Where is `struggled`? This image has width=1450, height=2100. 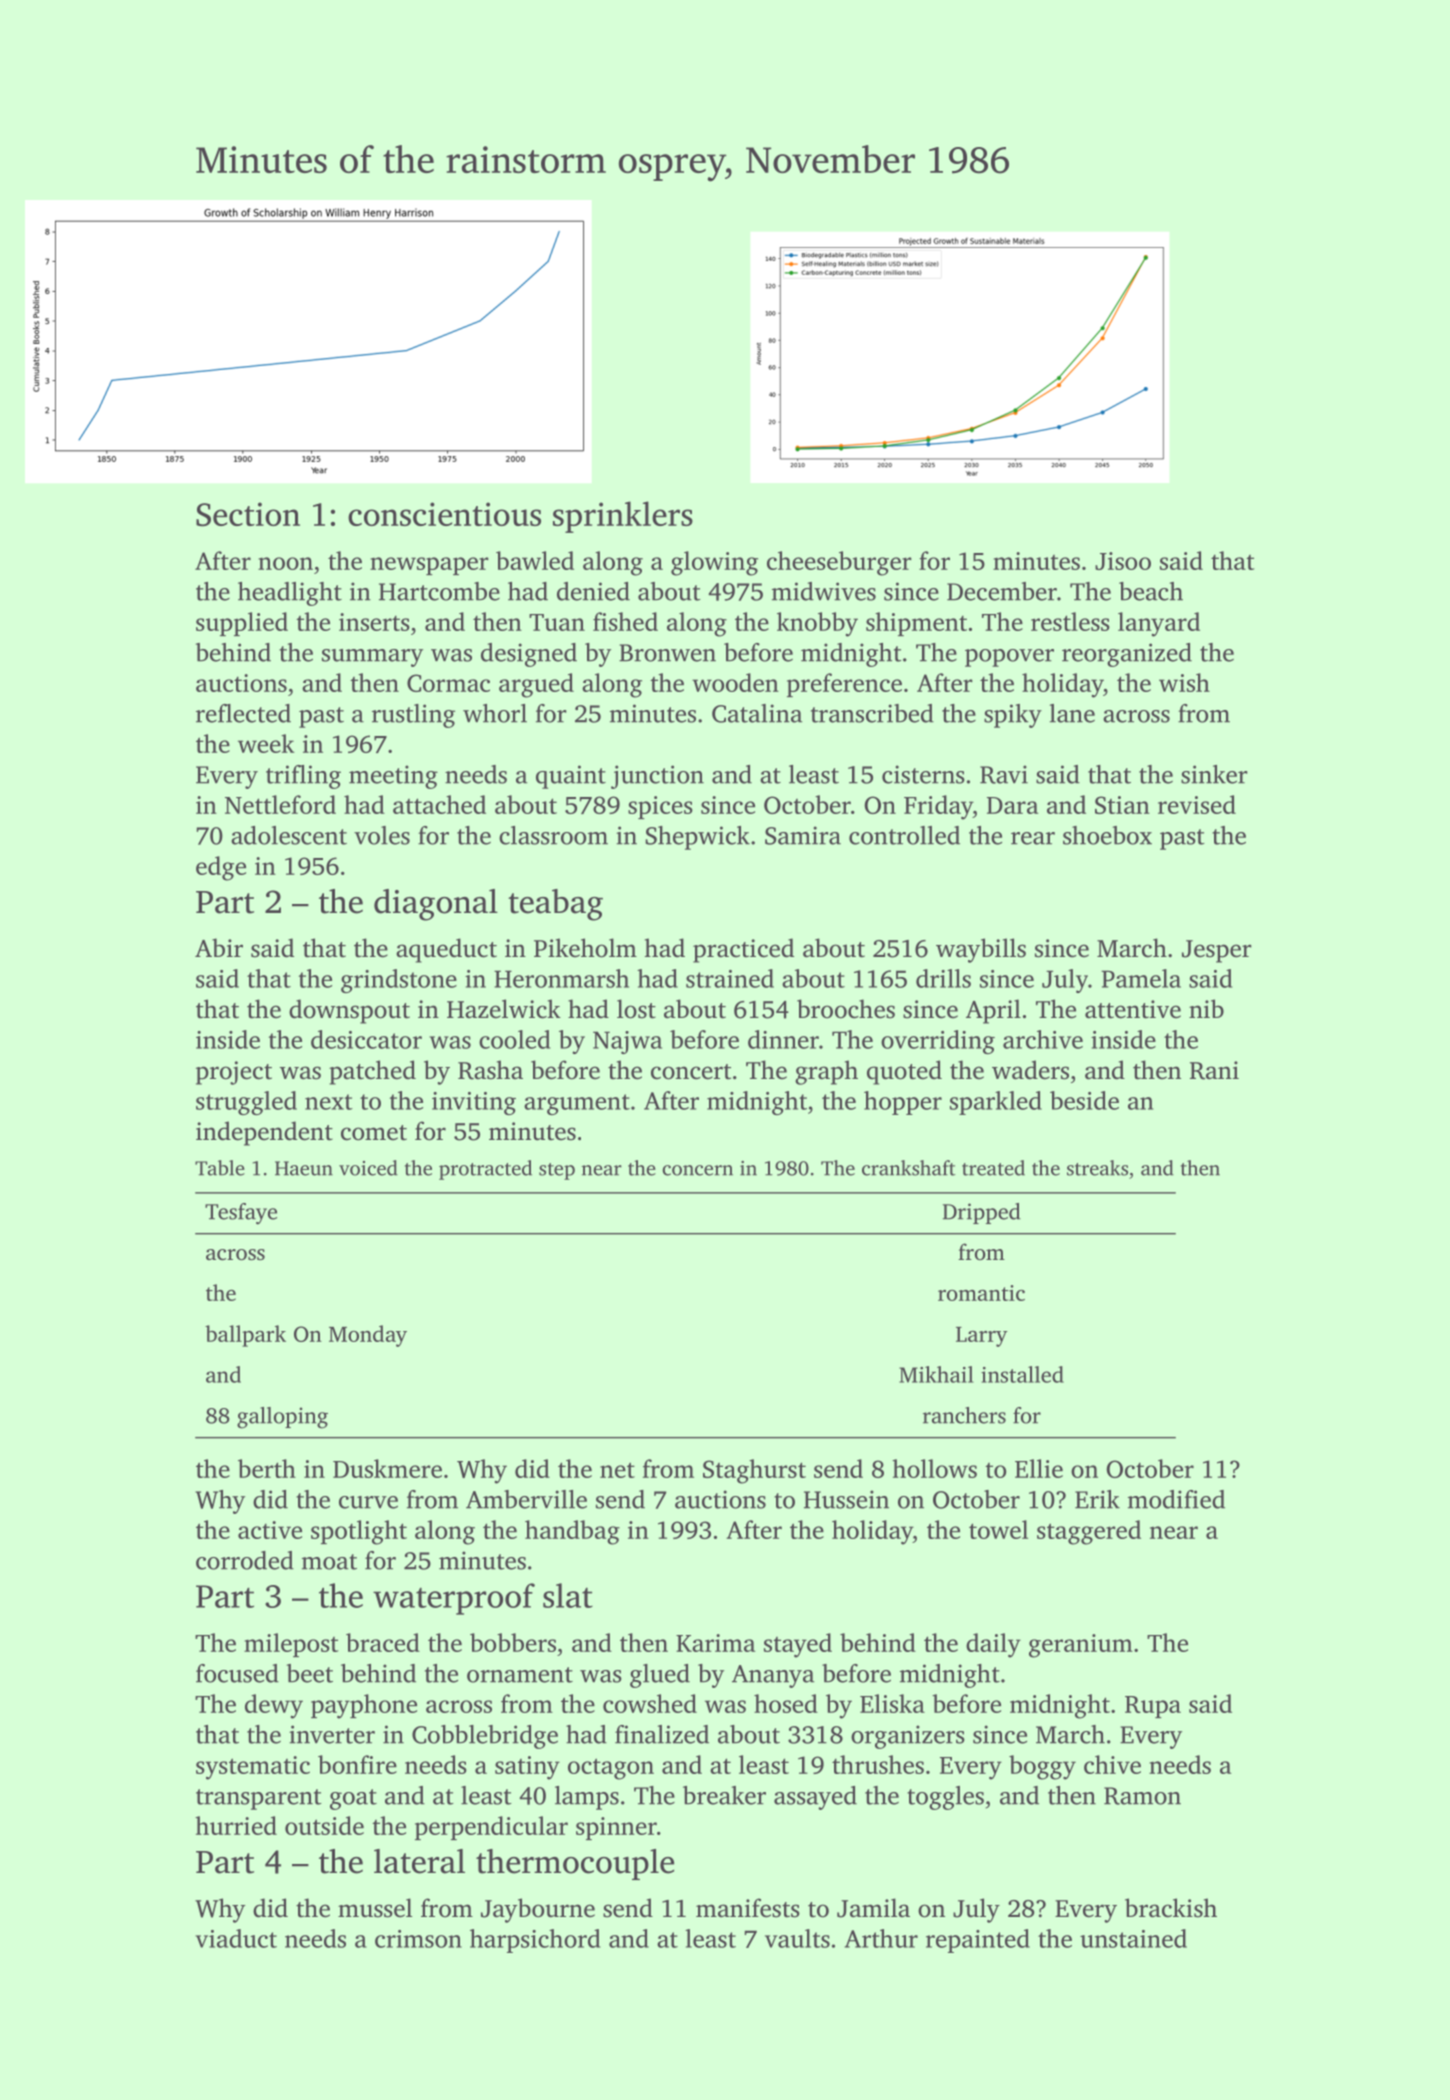
struggled is located at coordinates (246, 1103).
